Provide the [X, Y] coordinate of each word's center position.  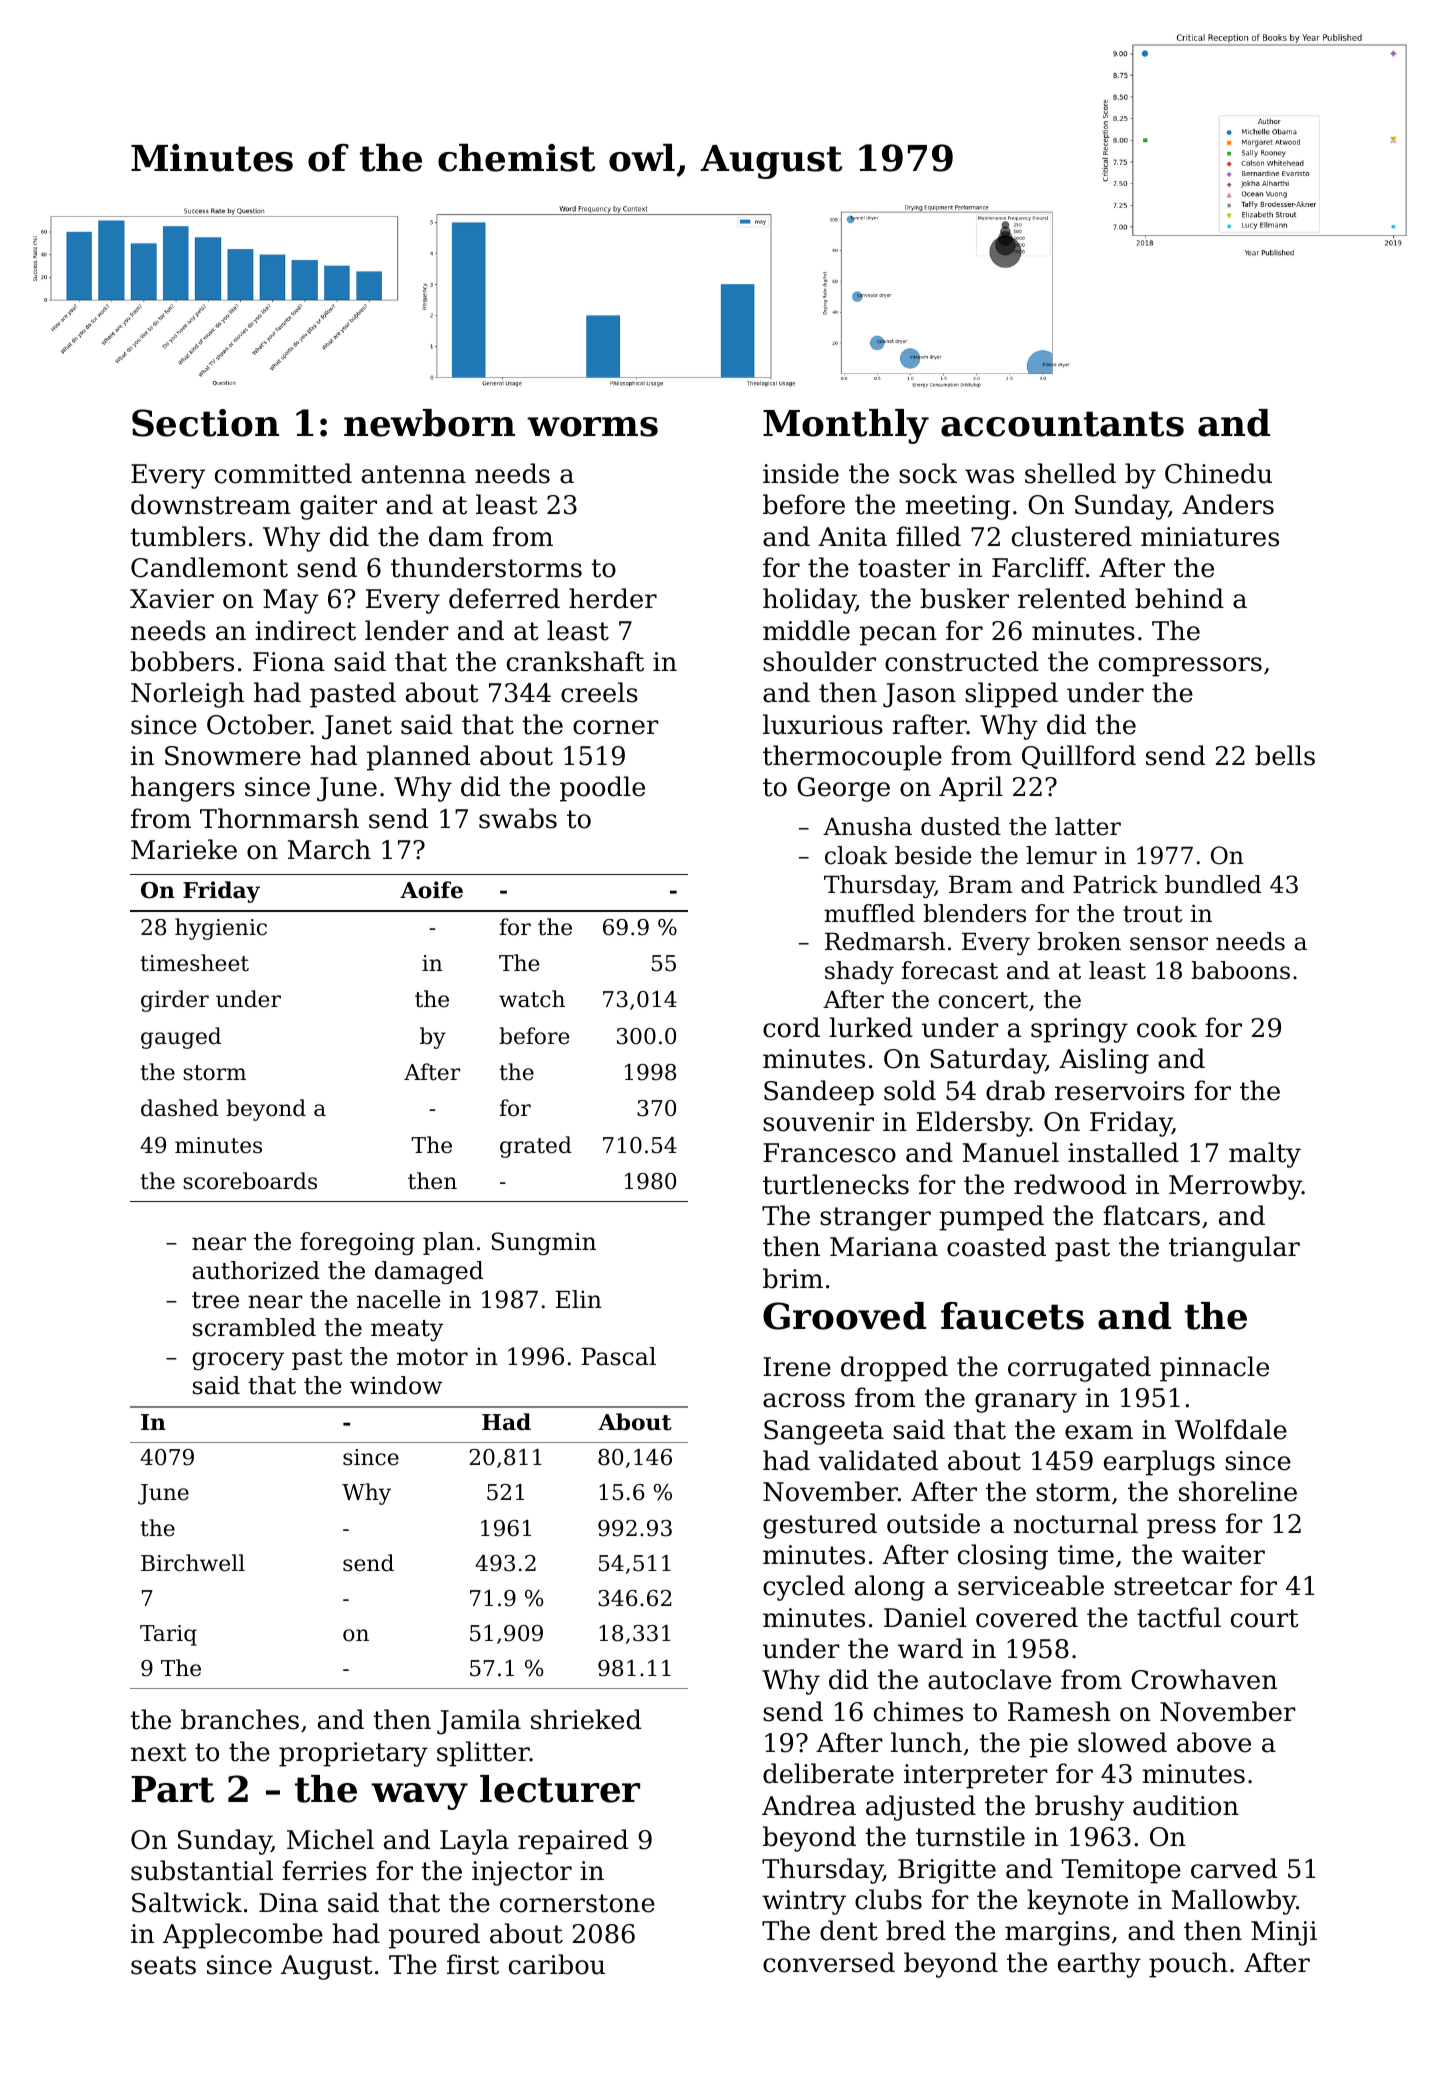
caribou [557, 1964]
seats [163, 1965]
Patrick [1115, 884]
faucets [1012, 1316]
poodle [602, 789]
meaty [407, 1330]
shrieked [586, 1719]
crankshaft [575, 661]
